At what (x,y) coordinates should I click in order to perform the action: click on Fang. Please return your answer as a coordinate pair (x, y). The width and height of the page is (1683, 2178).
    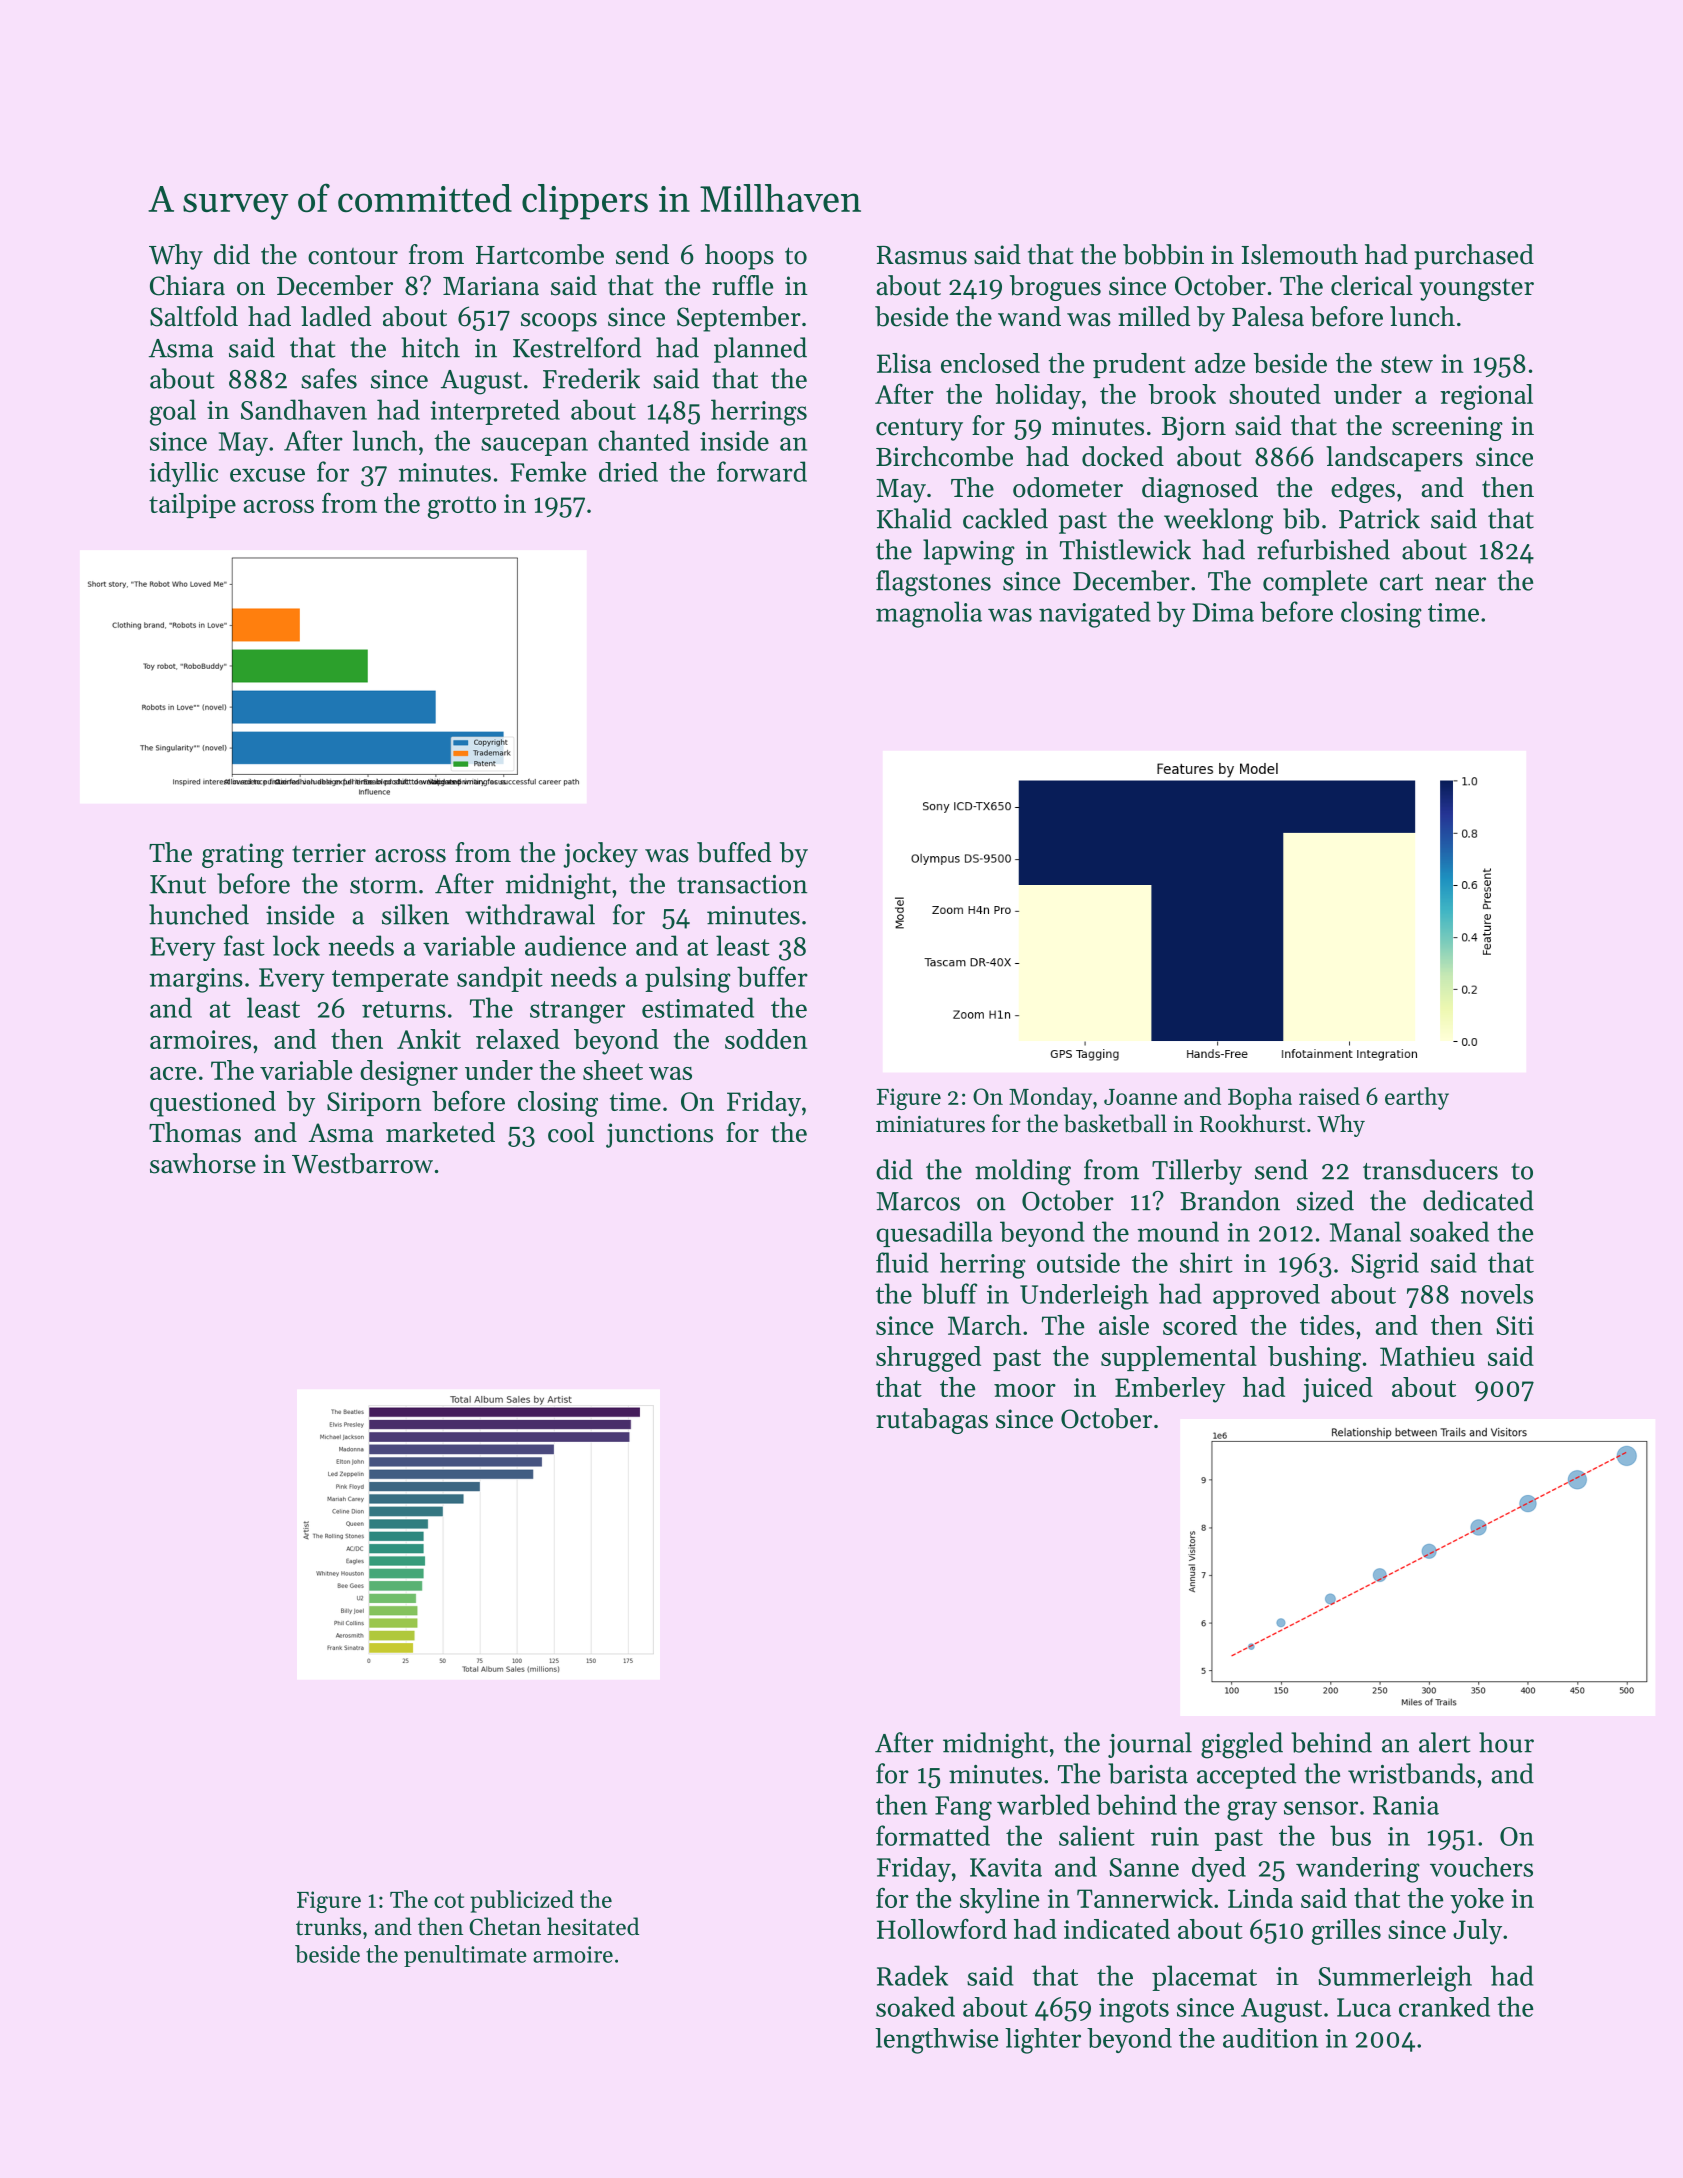
    Looking at the image, I should click on (963, 1808).
